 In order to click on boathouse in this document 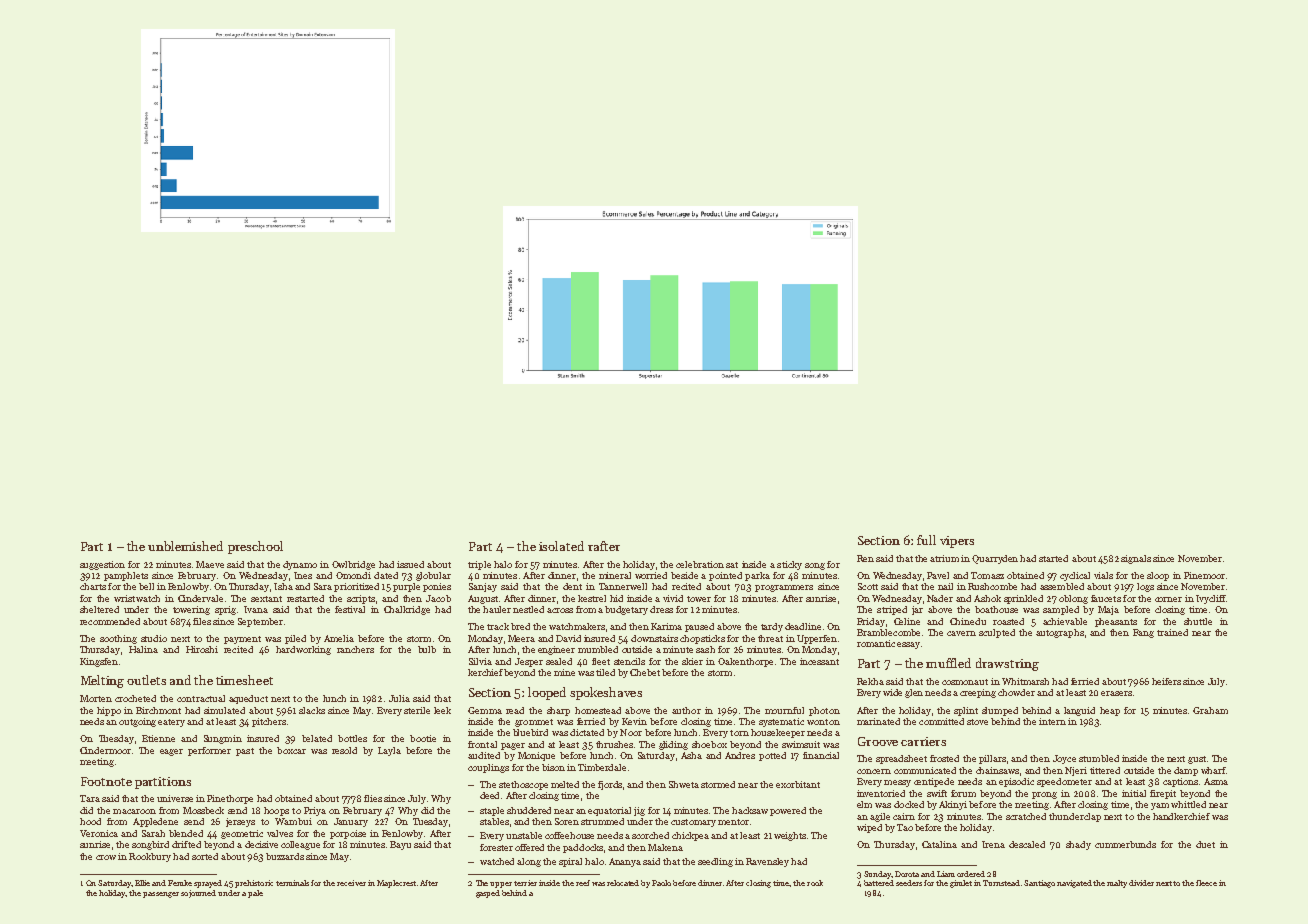, I will do `click(996, 609)`.
